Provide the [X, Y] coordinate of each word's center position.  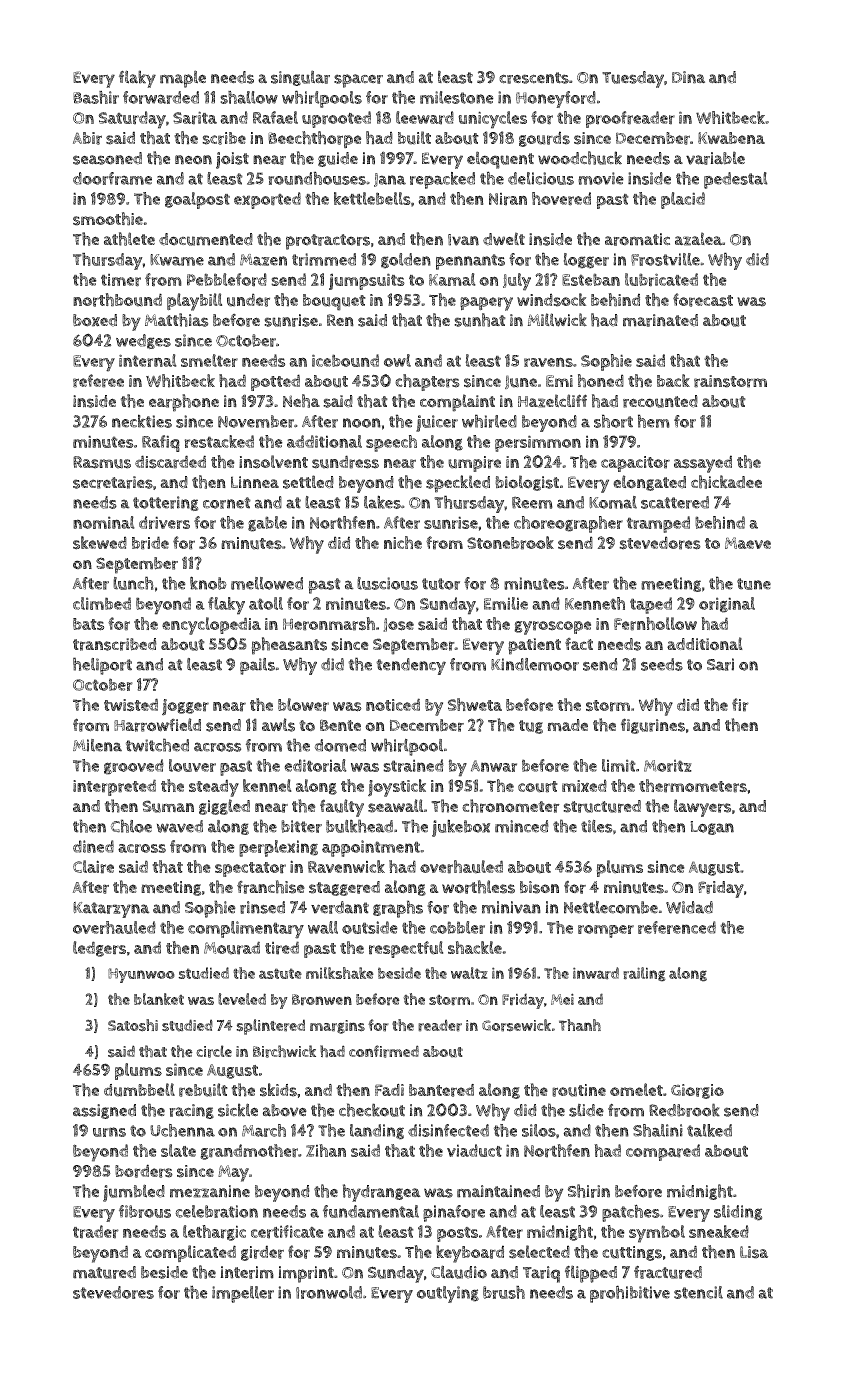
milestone [457, 97]
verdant [340, 907]
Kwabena [731, 138]
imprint [306, 1274]
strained [413, 765]
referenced [677, 927]
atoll [266, 603]
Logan [712, 828]
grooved [134, 767]
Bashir [96, 97]
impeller [243, 1294]
